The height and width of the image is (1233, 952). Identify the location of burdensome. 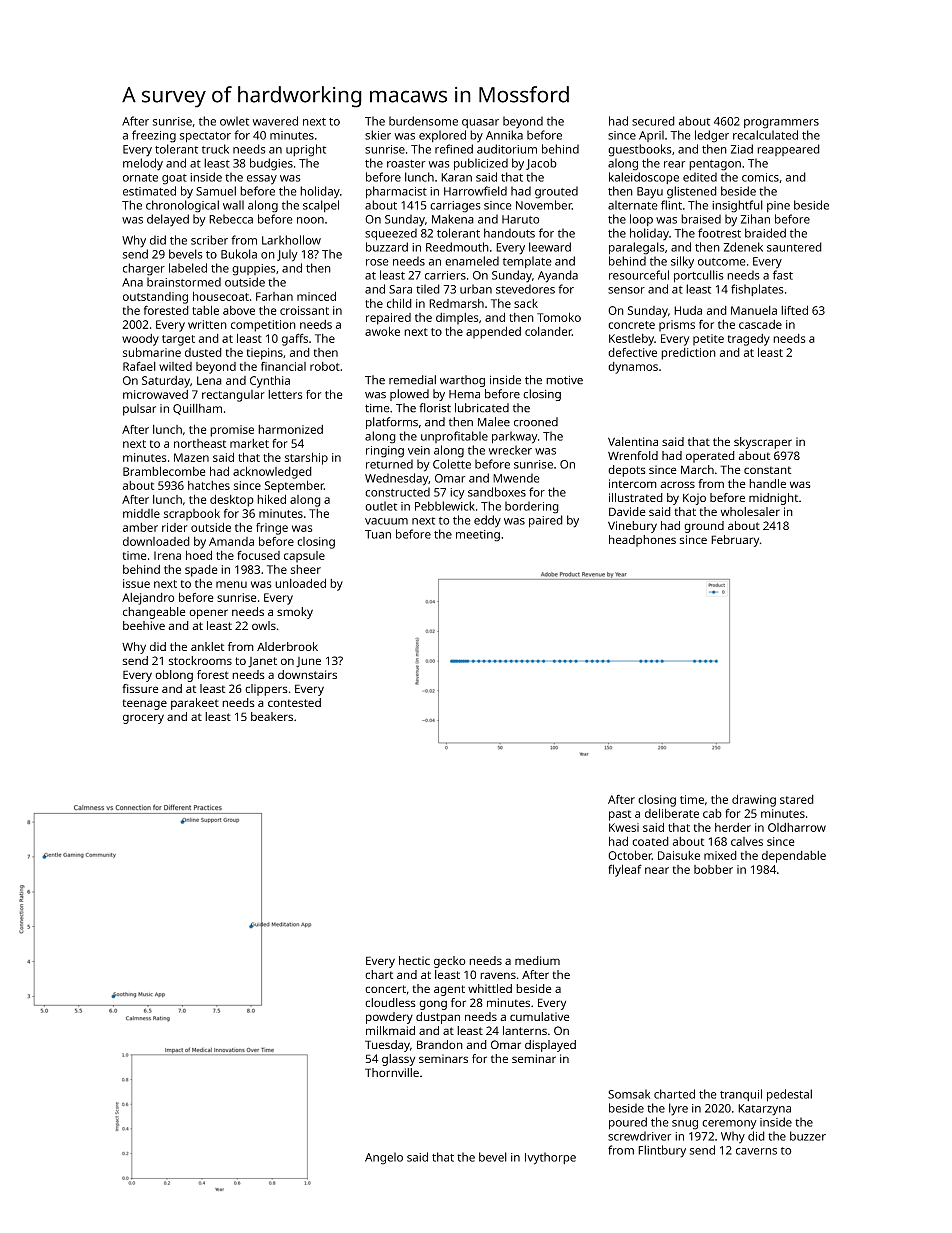
(423, 121).
